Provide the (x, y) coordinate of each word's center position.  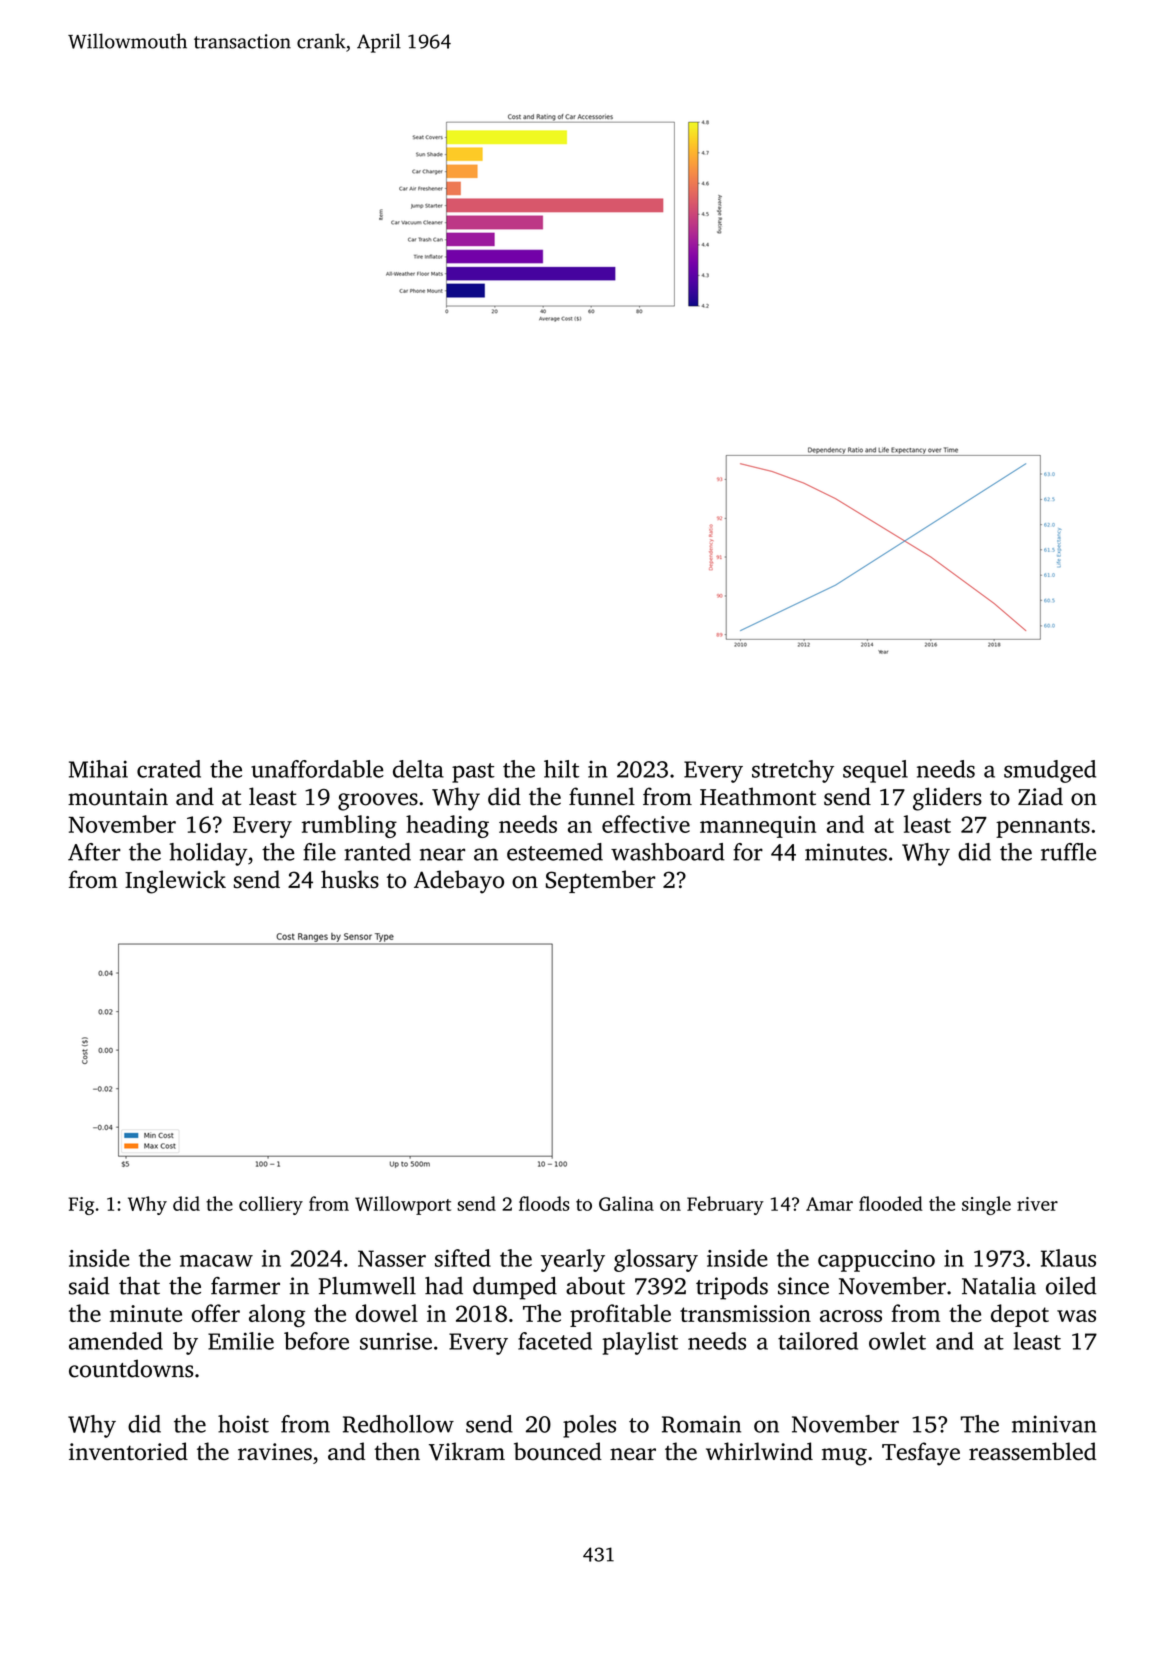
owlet (897, 1341)
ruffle (1068, 852)
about (595, 1286)
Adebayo (459, 882)
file (319, 852)
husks (350, 879)
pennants (1043, 828)
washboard (668, 852)
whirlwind (759, 1451)
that (139, 1286)
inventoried (128, 1451)
